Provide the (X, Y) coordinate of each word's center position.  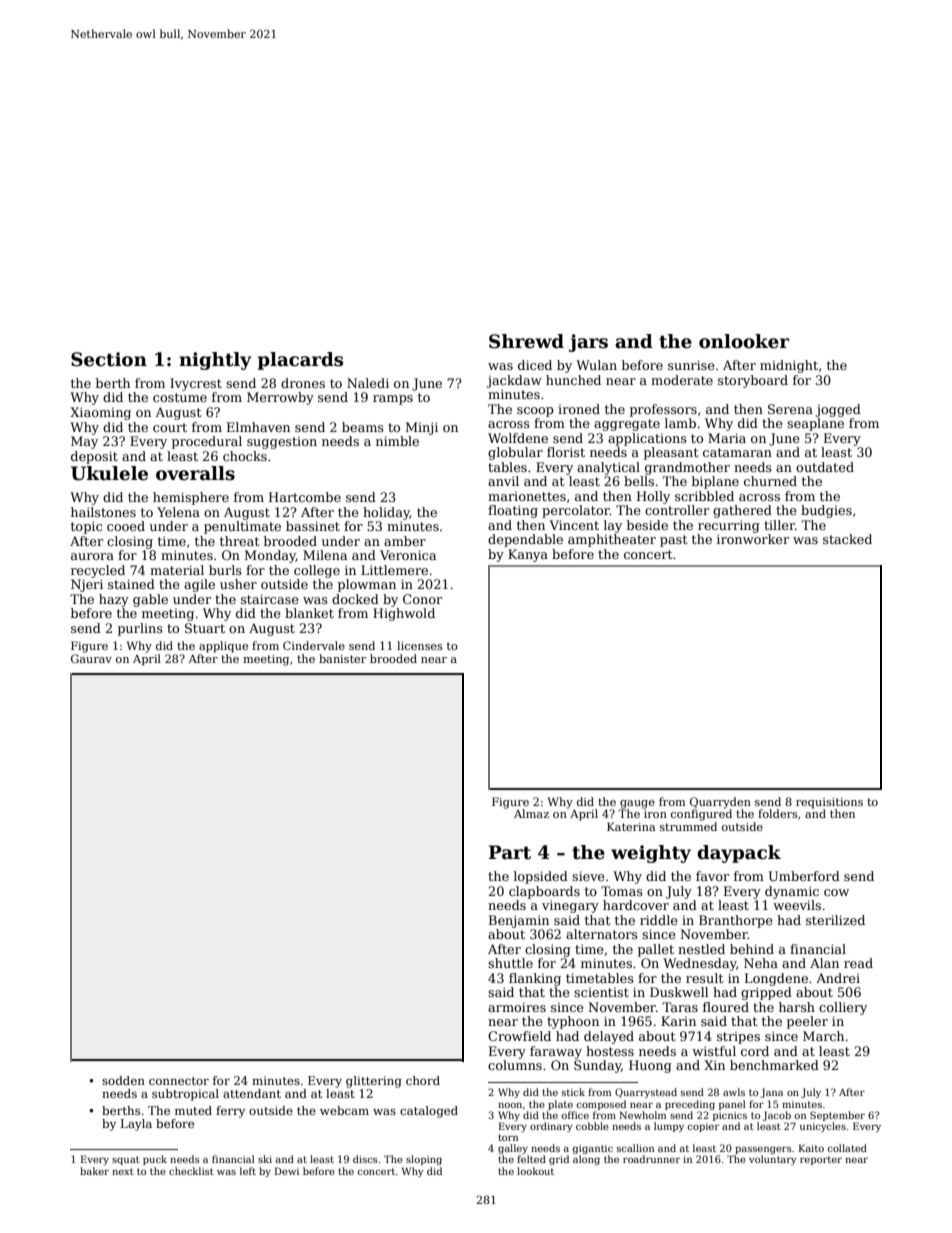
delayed (609, 1037)
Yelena (178, 512)
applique (223, 647)
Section (109, 359)
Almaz (531, 813)
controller (677, 510)
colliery (843, 1008)
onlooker (744, 341)
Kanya (528, 555)
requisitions (829, 803)
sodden (123, 1080)
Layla (136, 1125)
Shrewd (526, 341)
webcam (344, 1110)
